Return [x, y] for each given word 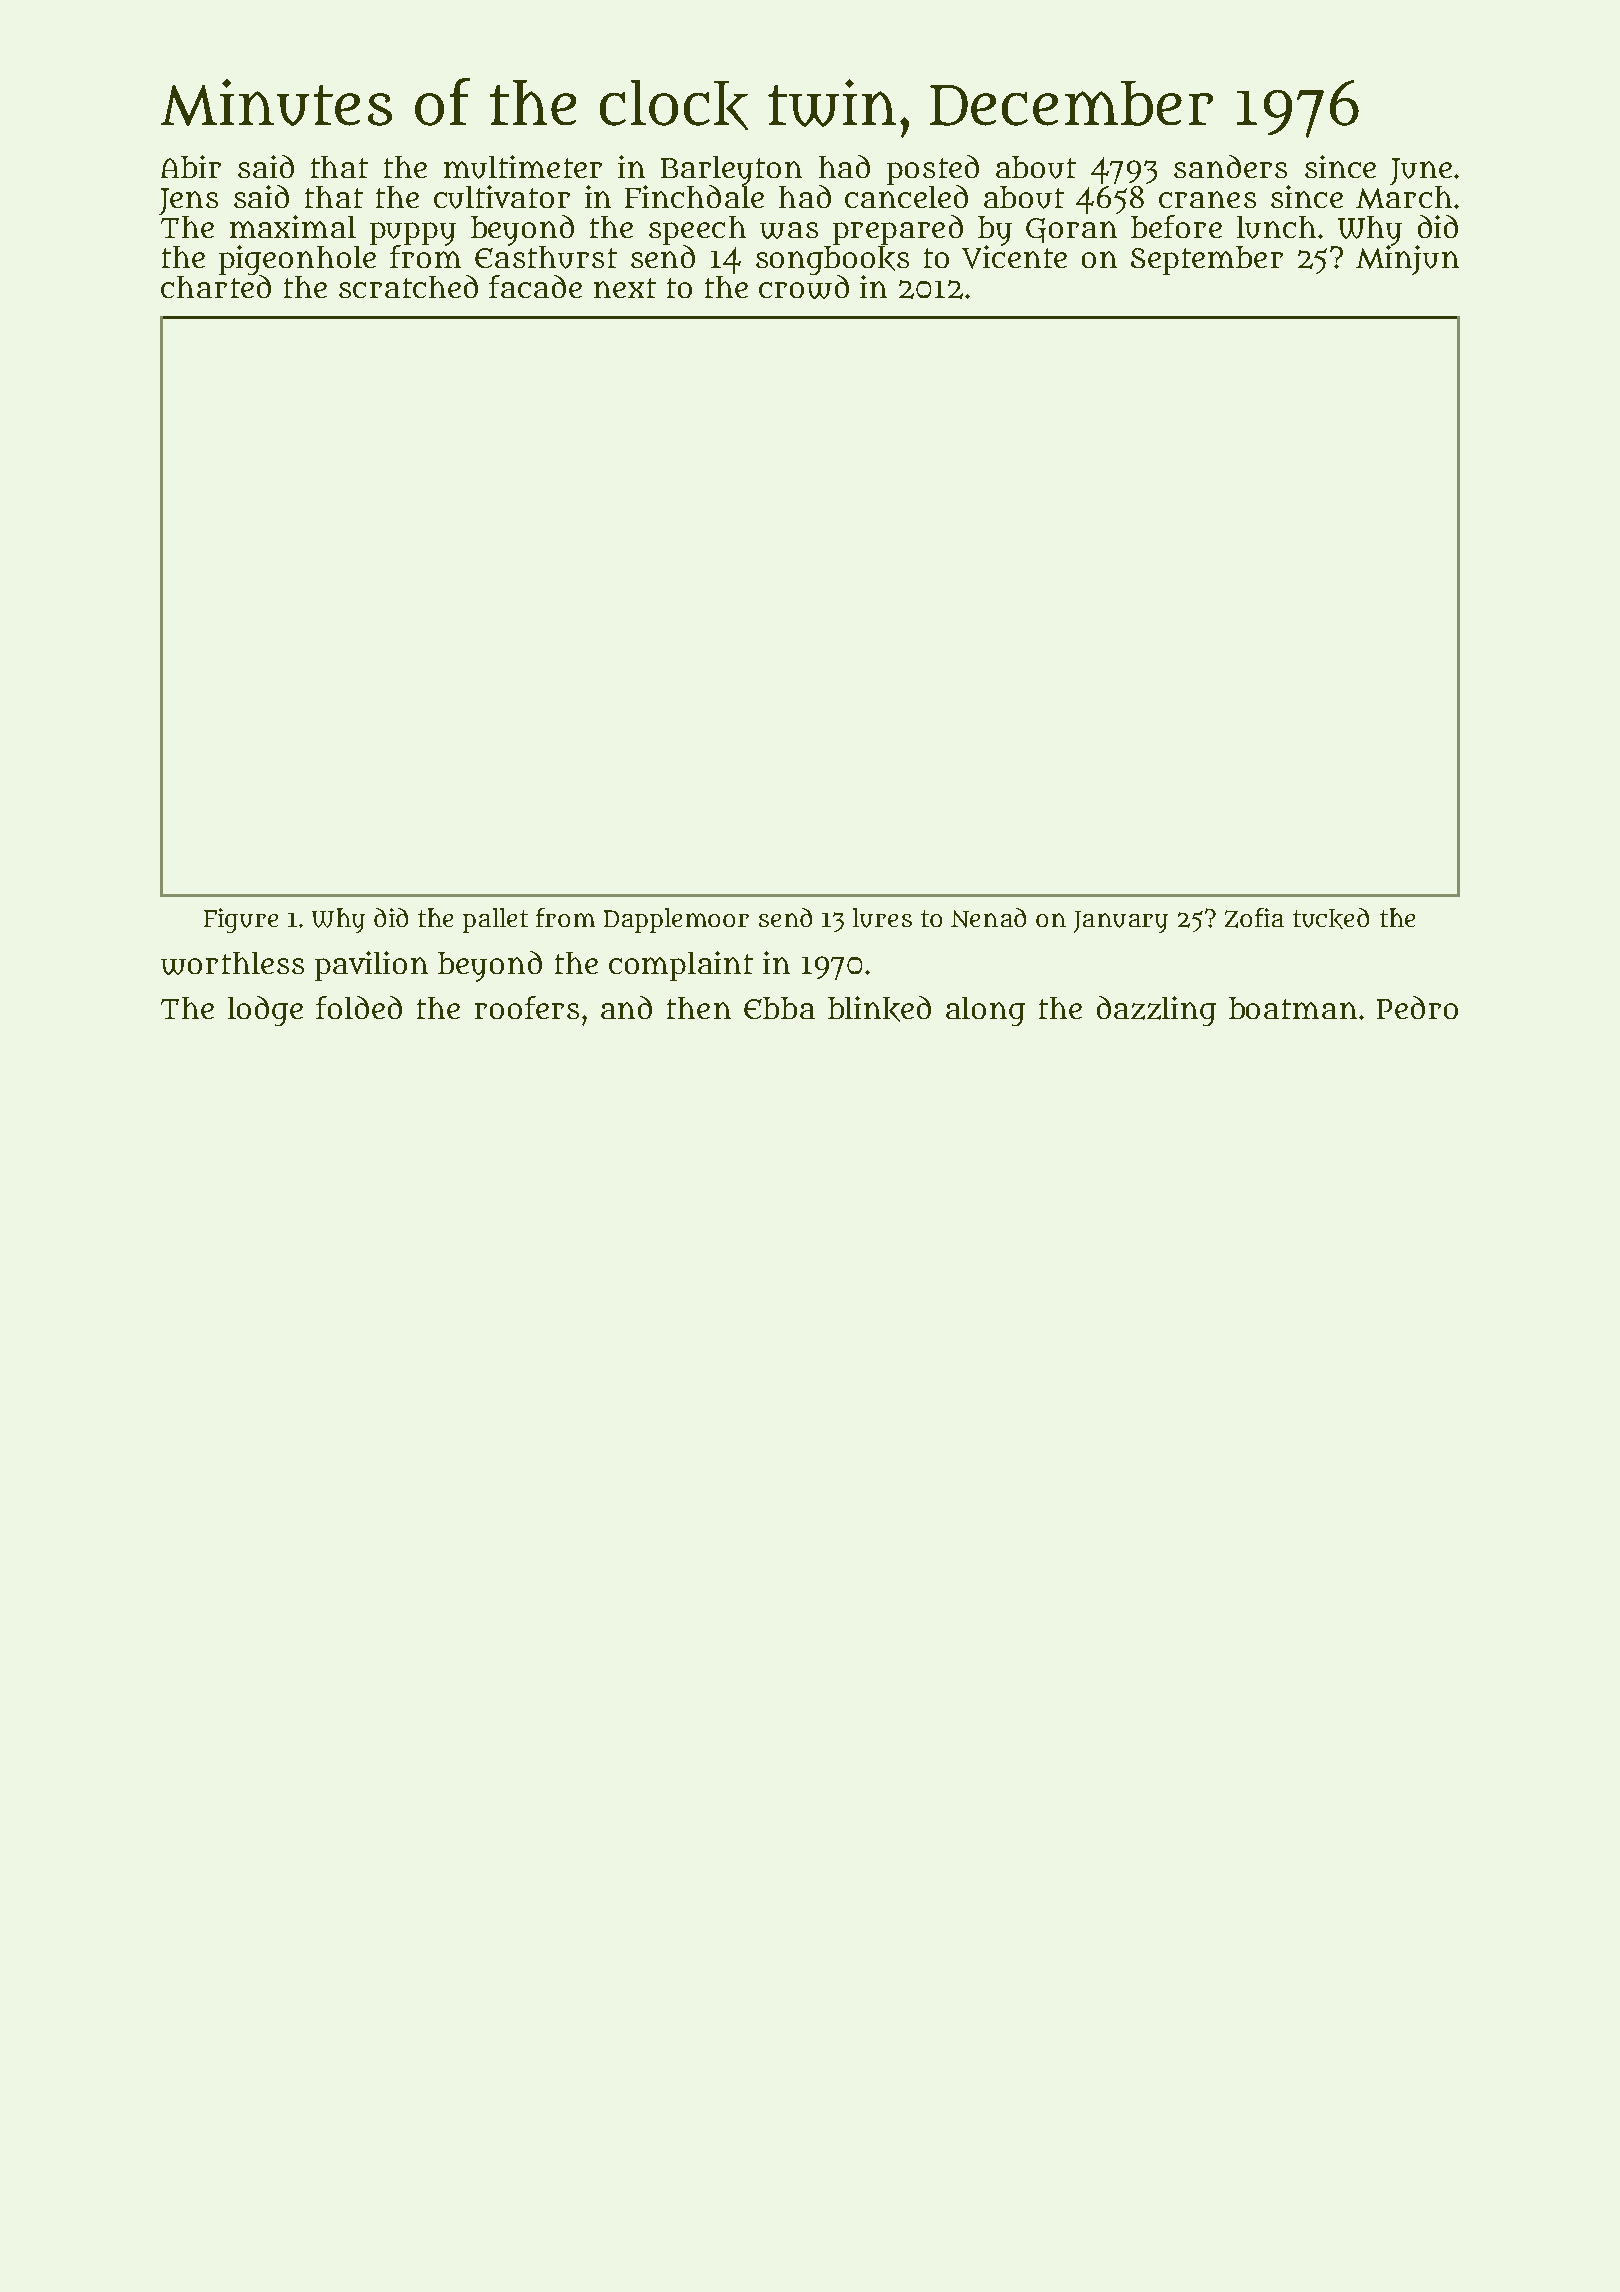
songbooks [832, 260]
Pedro [1417, 1007]
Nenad [988, 918]
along [985, 1011]
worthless [232, 963]
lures [882, 918]
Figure [241, 920]
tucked [1331, 918]
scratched [408, 286]
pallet [495, 920]
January [1121, 922]
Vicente [1014, 257]
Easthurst [546, 257]
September [1207, 260]
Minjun [1407, 260]
